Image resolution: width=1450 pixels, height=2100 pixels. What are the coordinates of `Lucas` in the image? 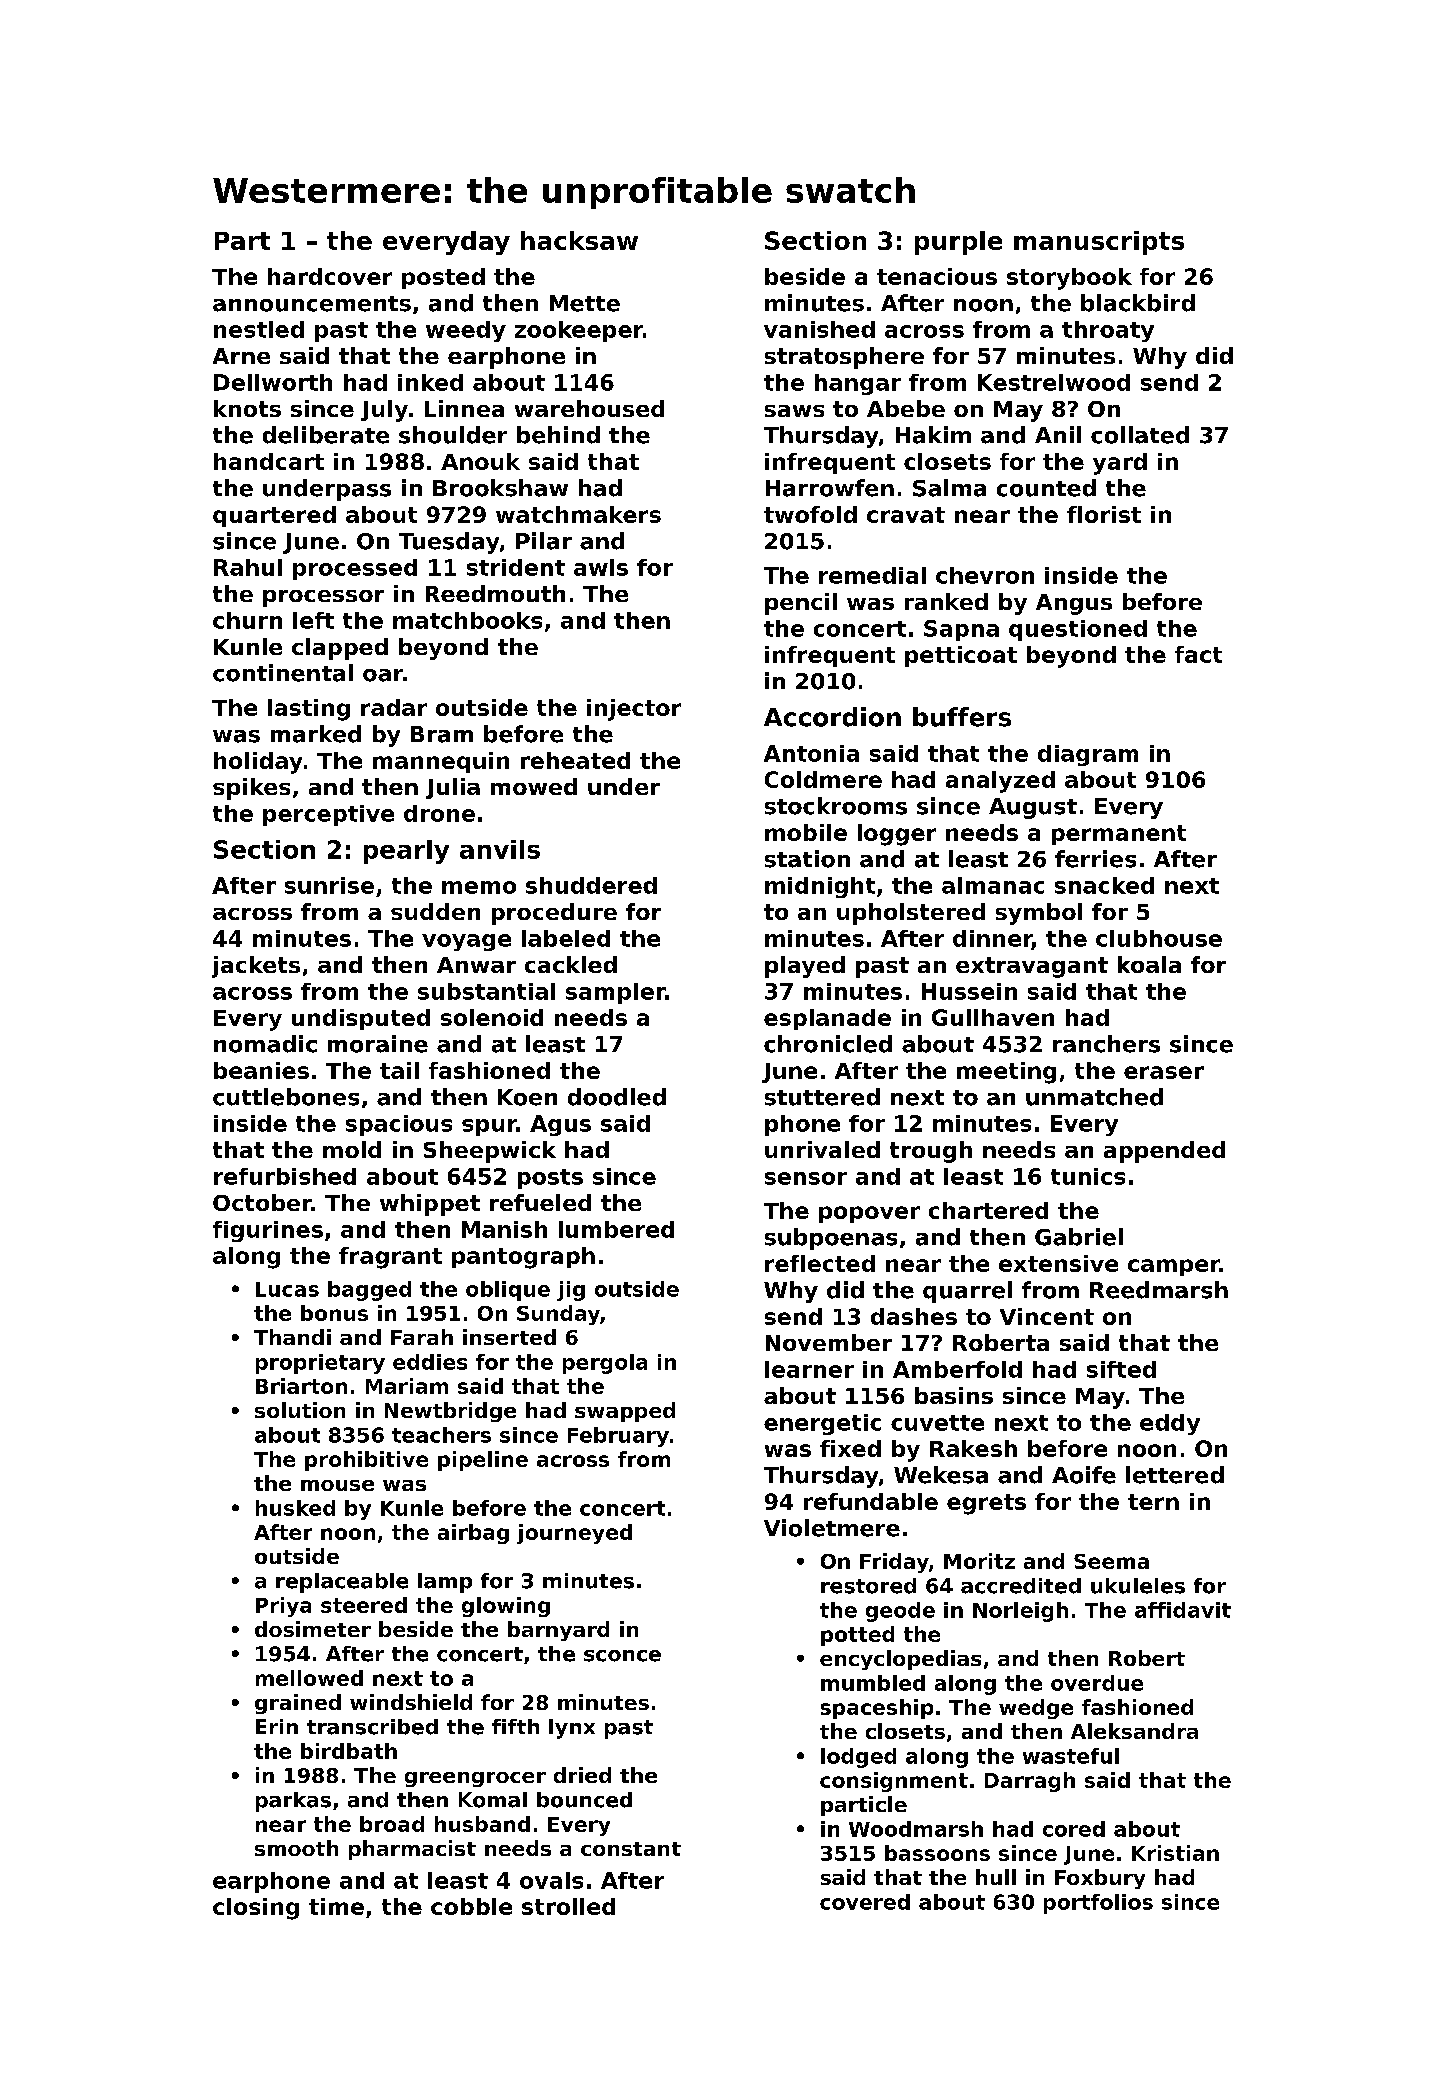 It's located at (287, 1289).
